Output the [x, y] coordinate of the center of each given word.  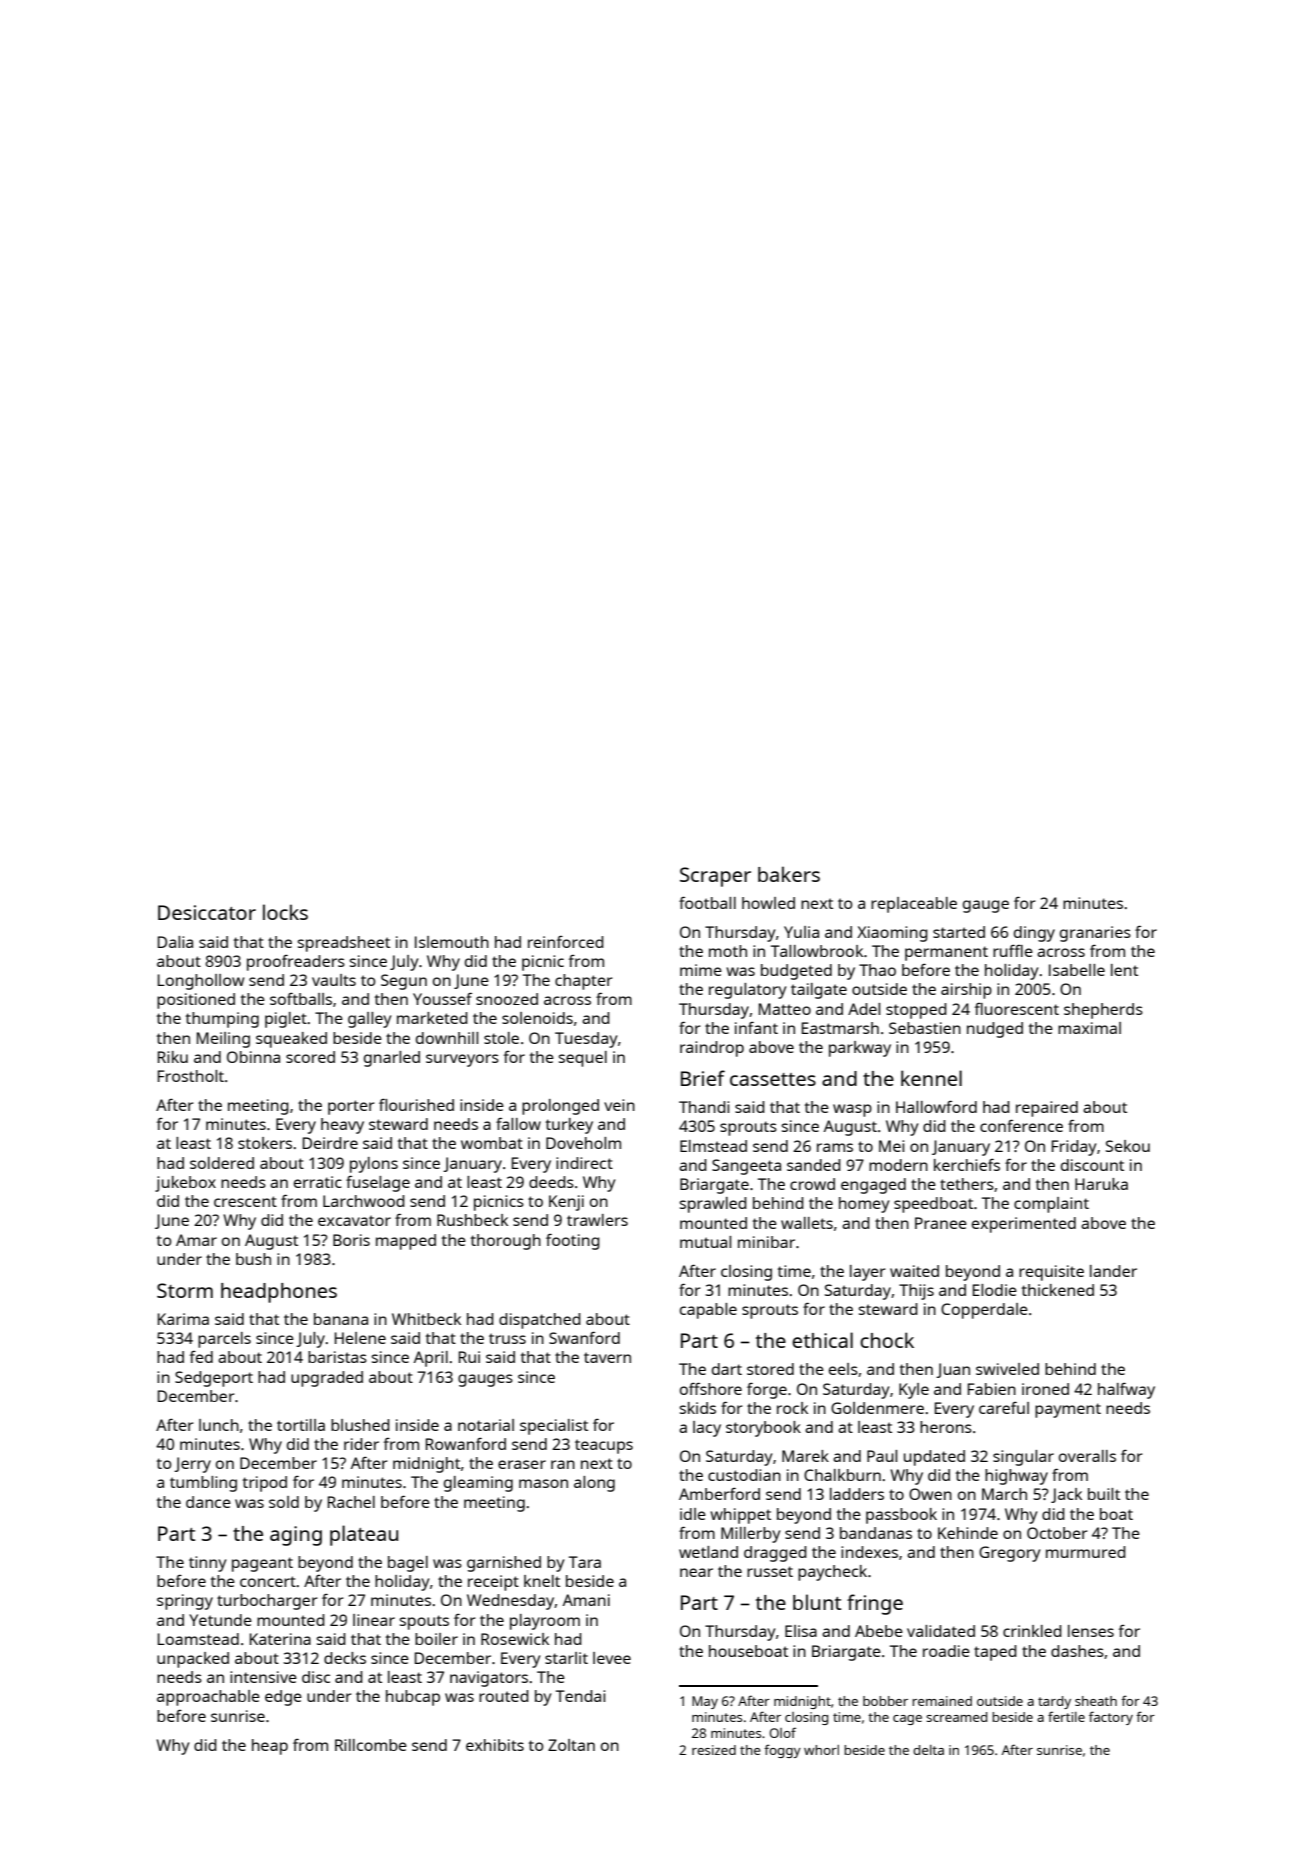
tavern [607, 1357]
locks [285, 912]
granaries [1095, 934]
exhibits [495, 1745]
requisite [1051, 1273]
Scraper [715, 877]
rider [361, 1444]
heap [270, 1747]
